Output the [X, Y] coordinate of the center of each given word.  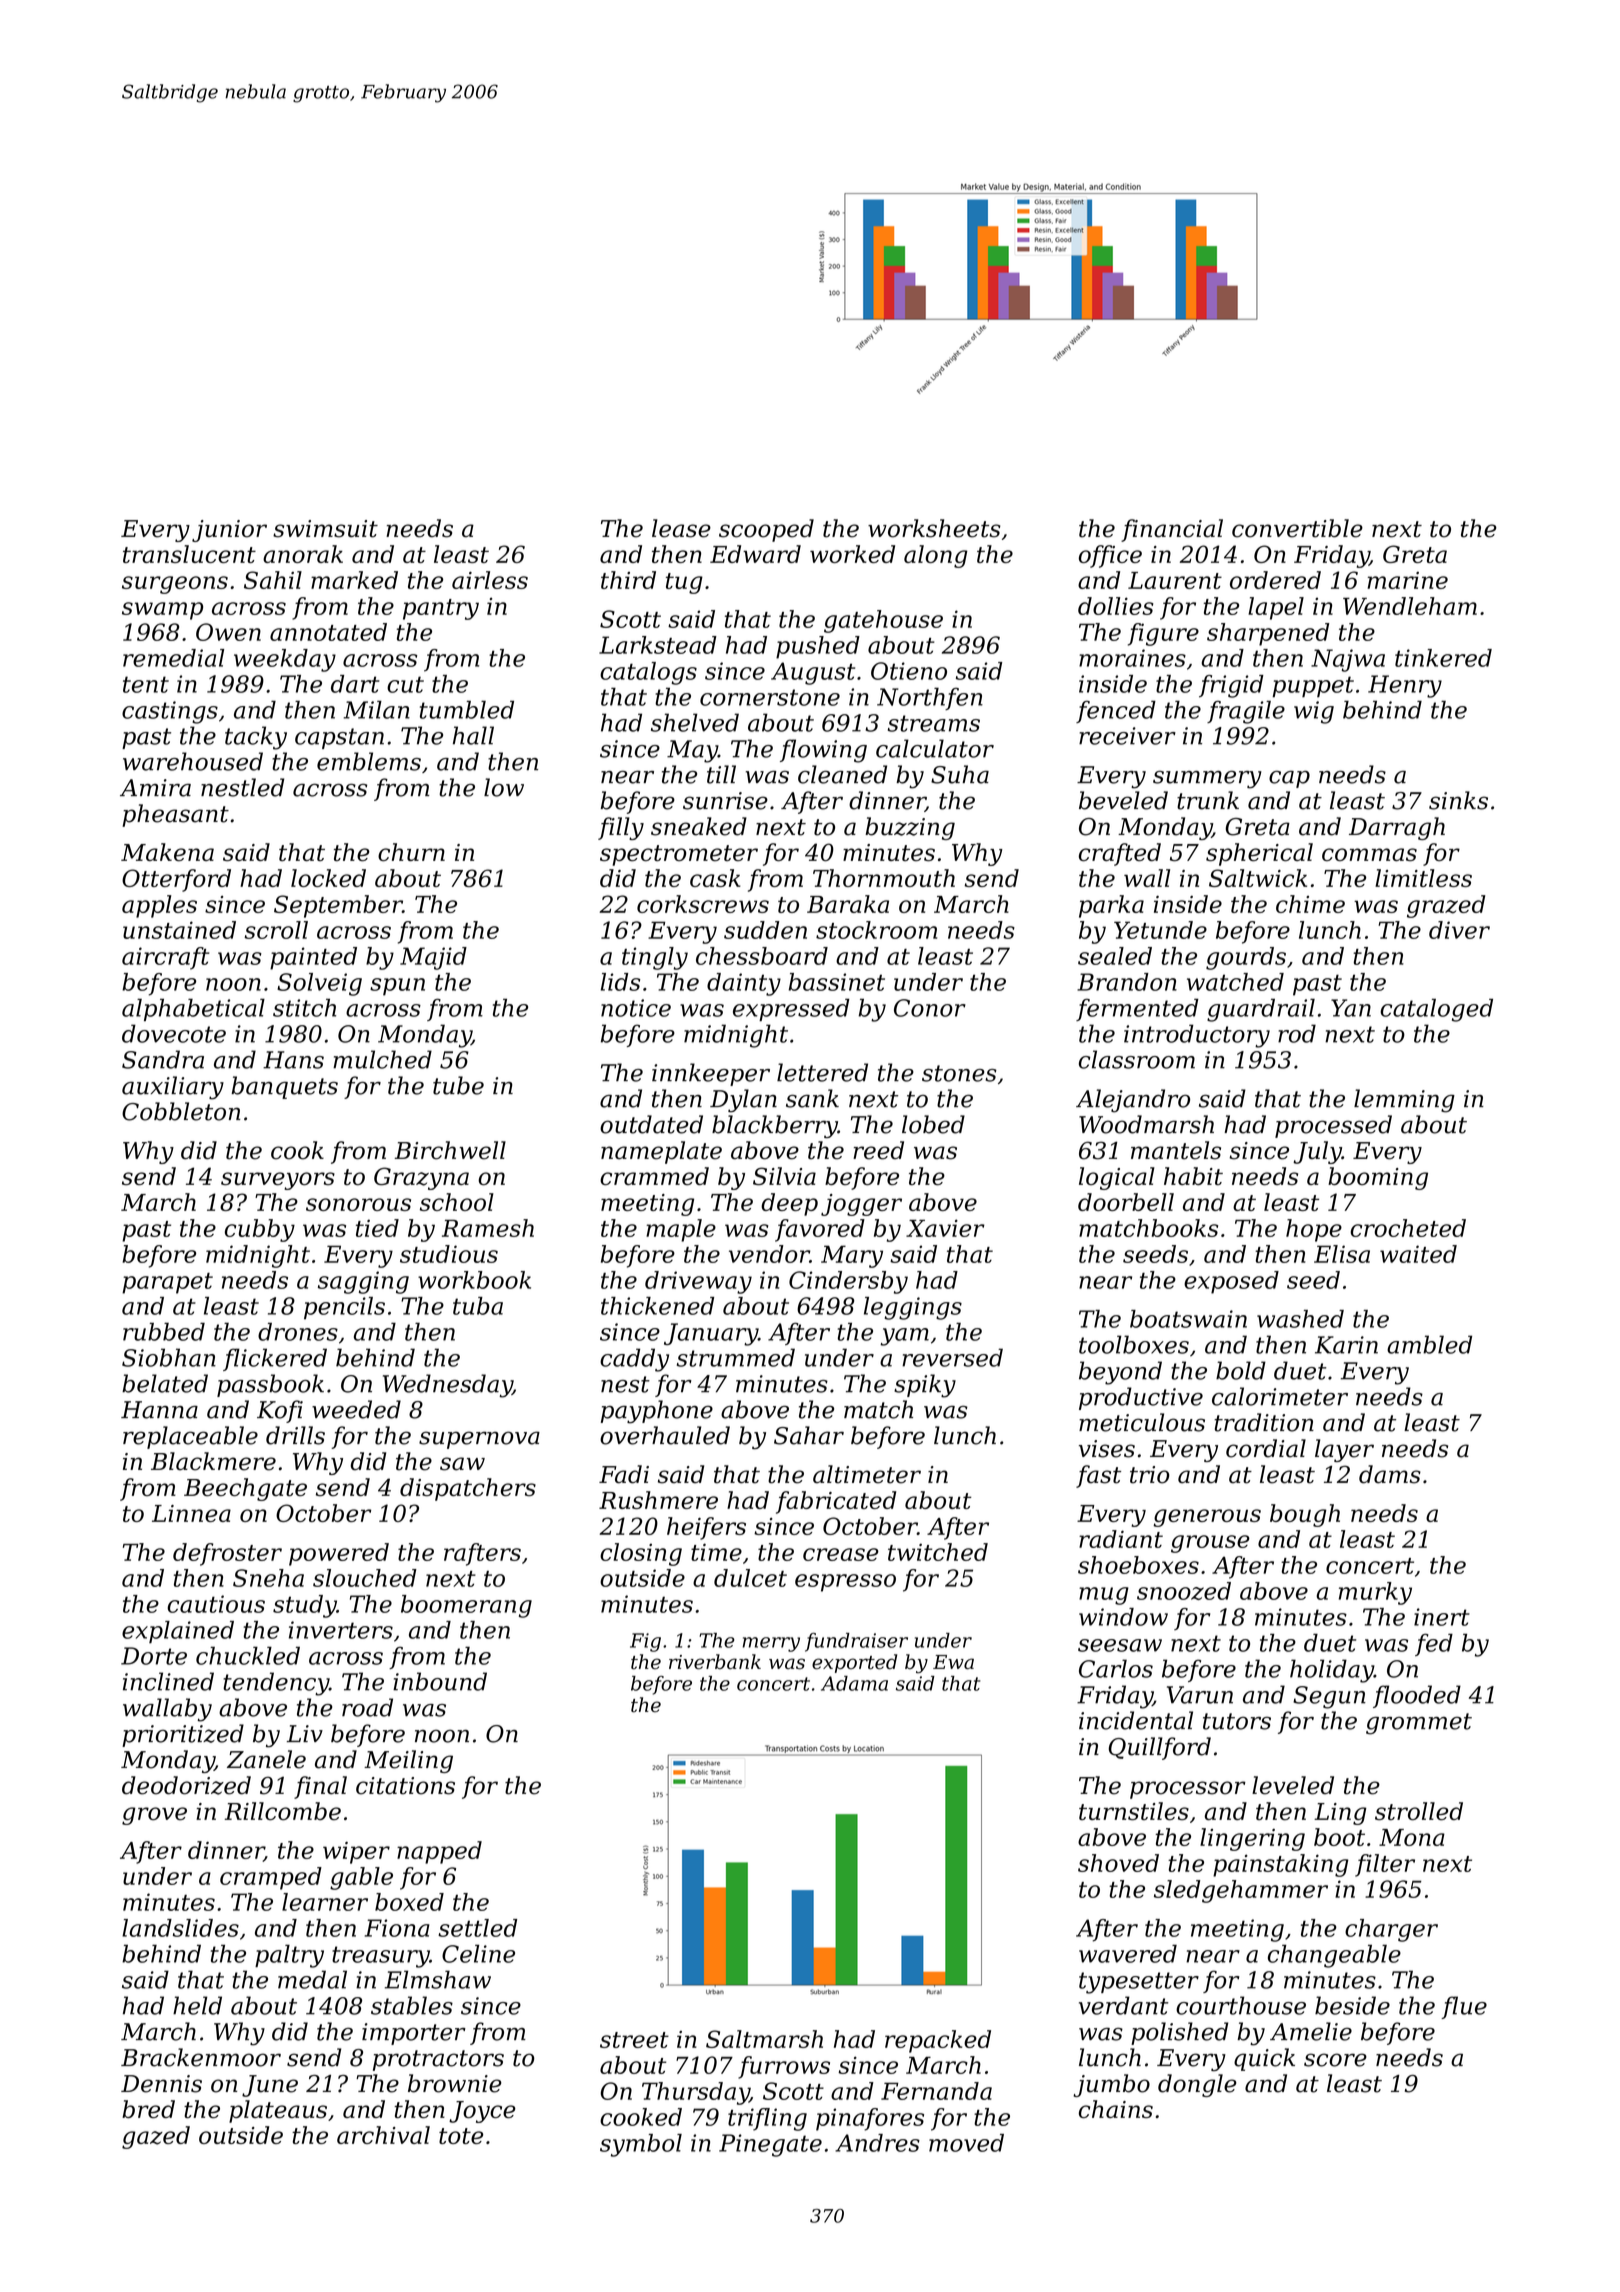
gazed [156, 2137]
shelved [695, 722]
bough [1305, 1515]
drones [298, 1332]
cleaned [842, 774]
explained [178, 1632]
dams [1390, 1474]
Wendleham [1410, 606]
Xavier [945, 1228]
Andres [877, 2143]
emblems [369, 761]
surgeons [175, 585]
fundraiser [856, 1642]
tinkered [1443, 658]
